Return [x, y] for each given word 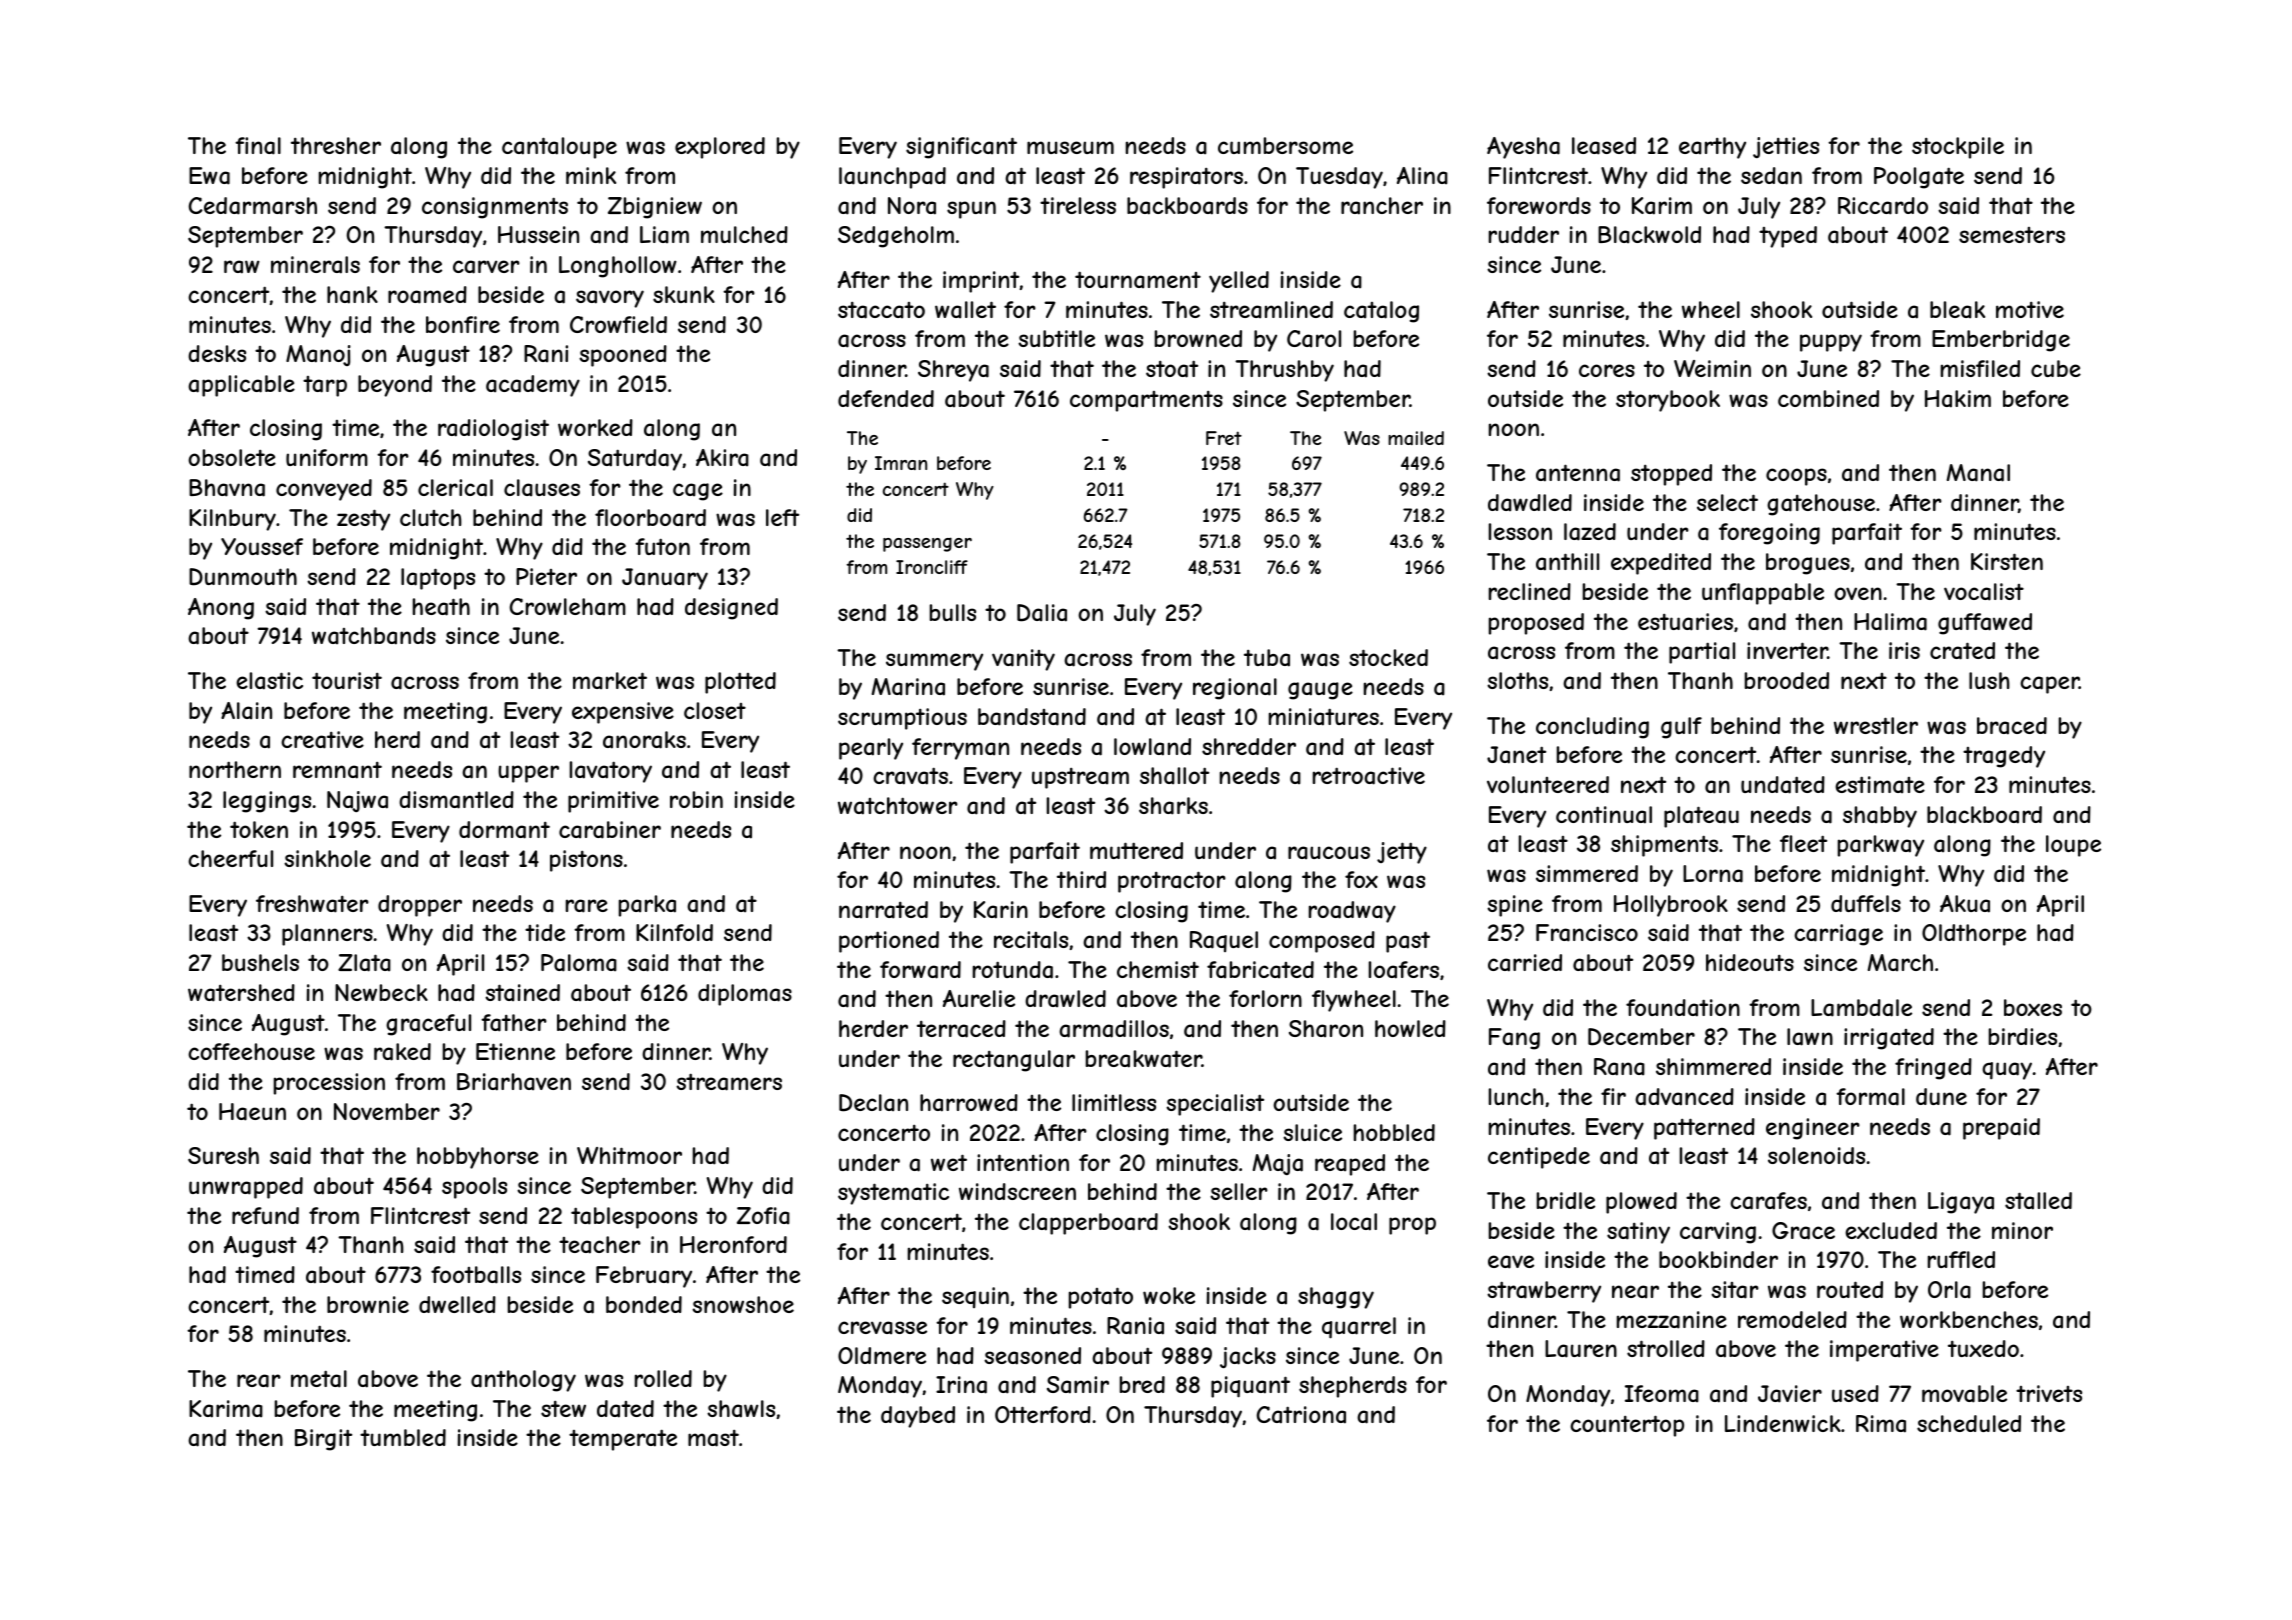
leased [1604, 146]
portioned [889, 942]
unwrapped [246, 1188]
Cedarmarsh [253, 206]
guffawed [1985, 624]
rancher [1382, 206]
